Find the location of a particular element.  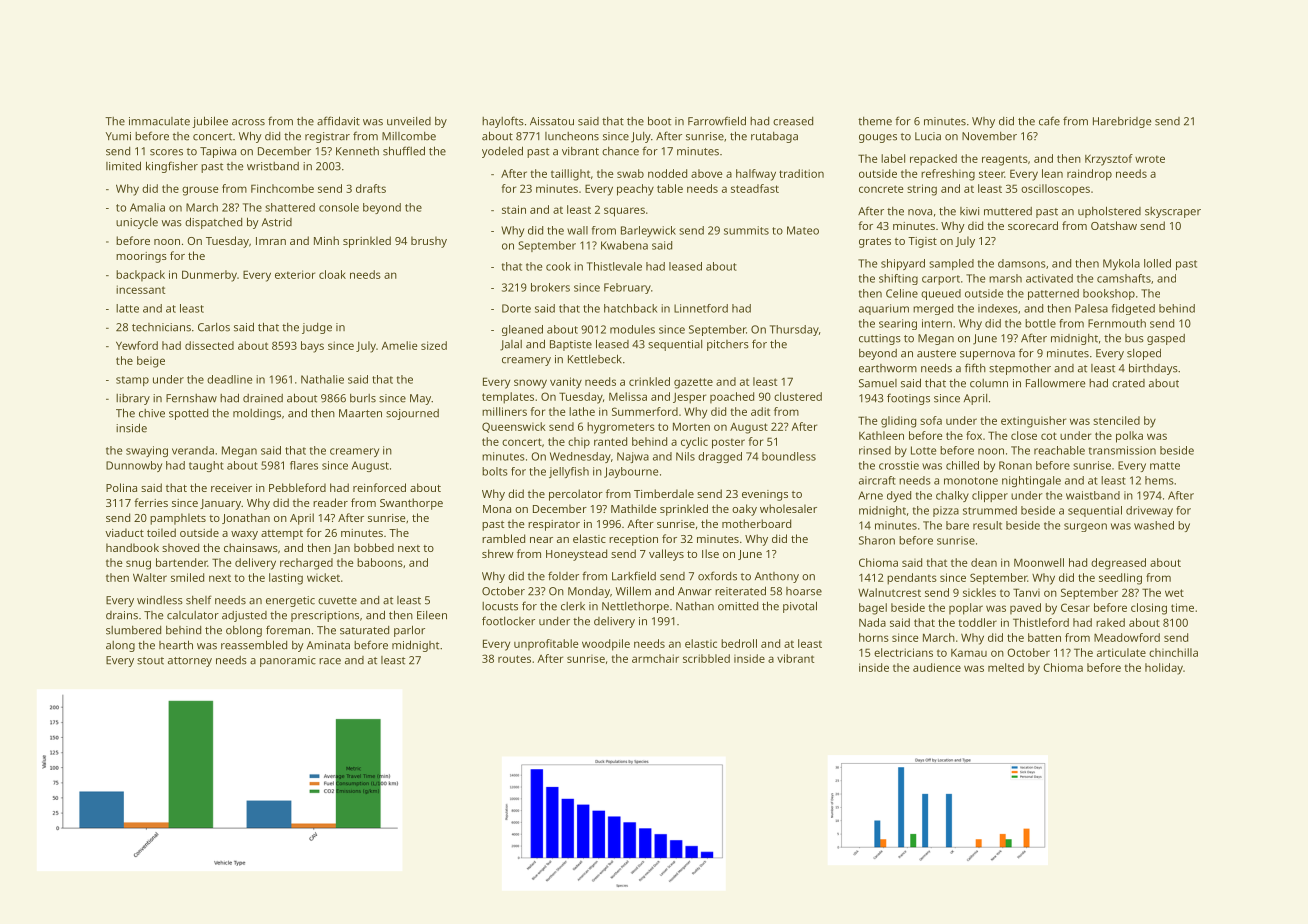

scores is located at coordinates (166, 152).
